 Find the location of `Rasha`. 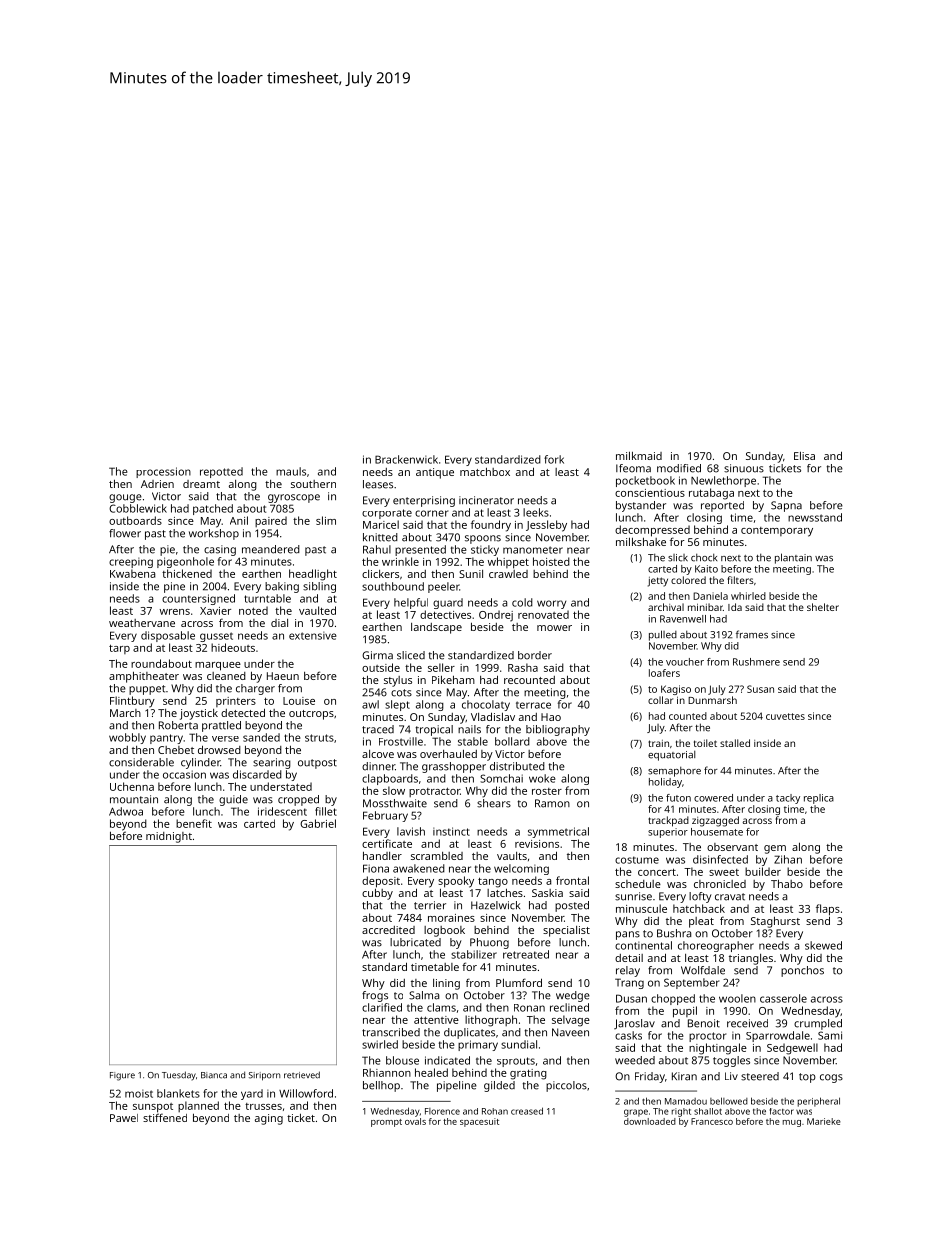

Rasha is located at coordinates (523, 667).
